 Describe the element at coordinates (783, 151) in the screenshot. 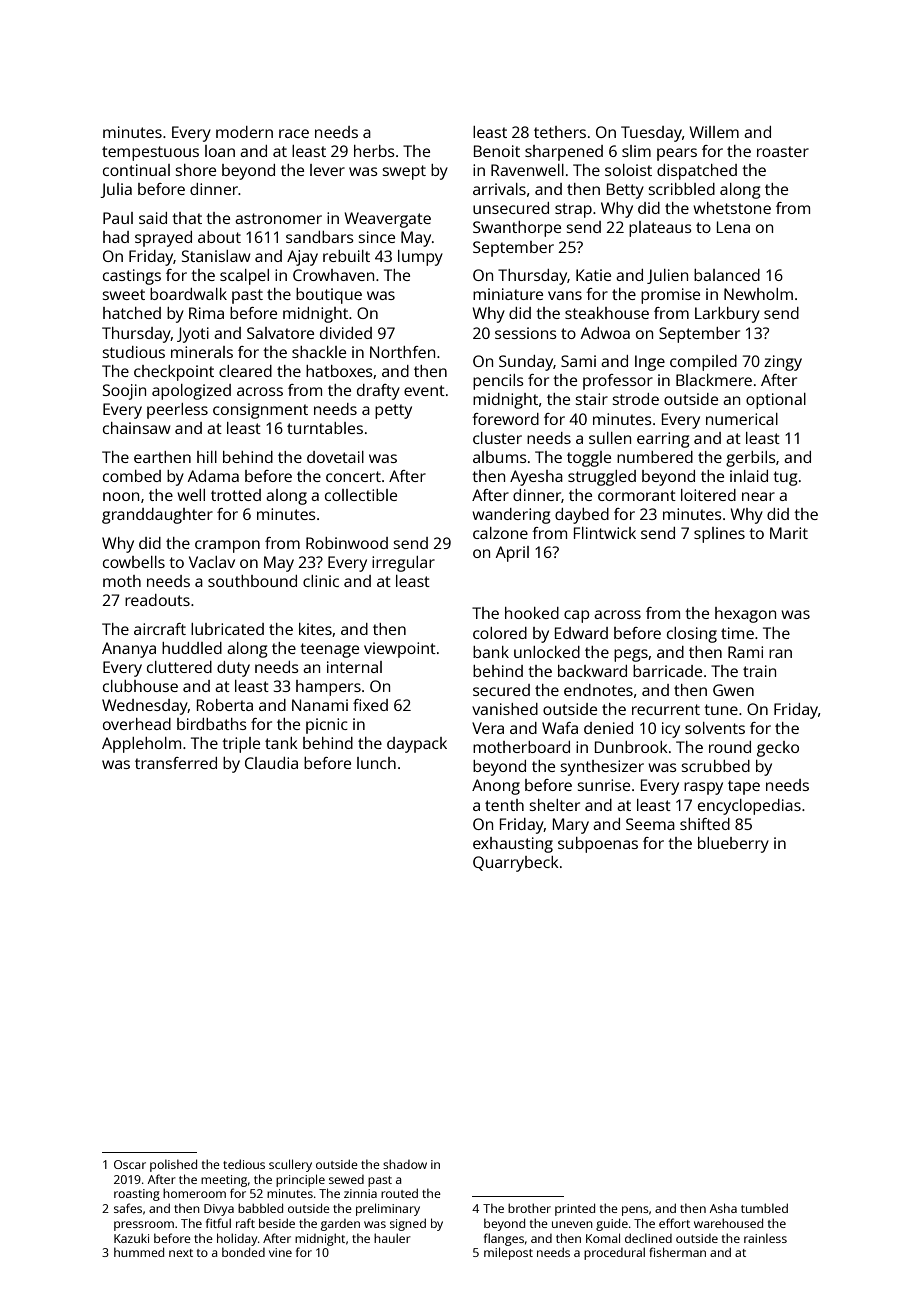

I see `roaster` at that location.
